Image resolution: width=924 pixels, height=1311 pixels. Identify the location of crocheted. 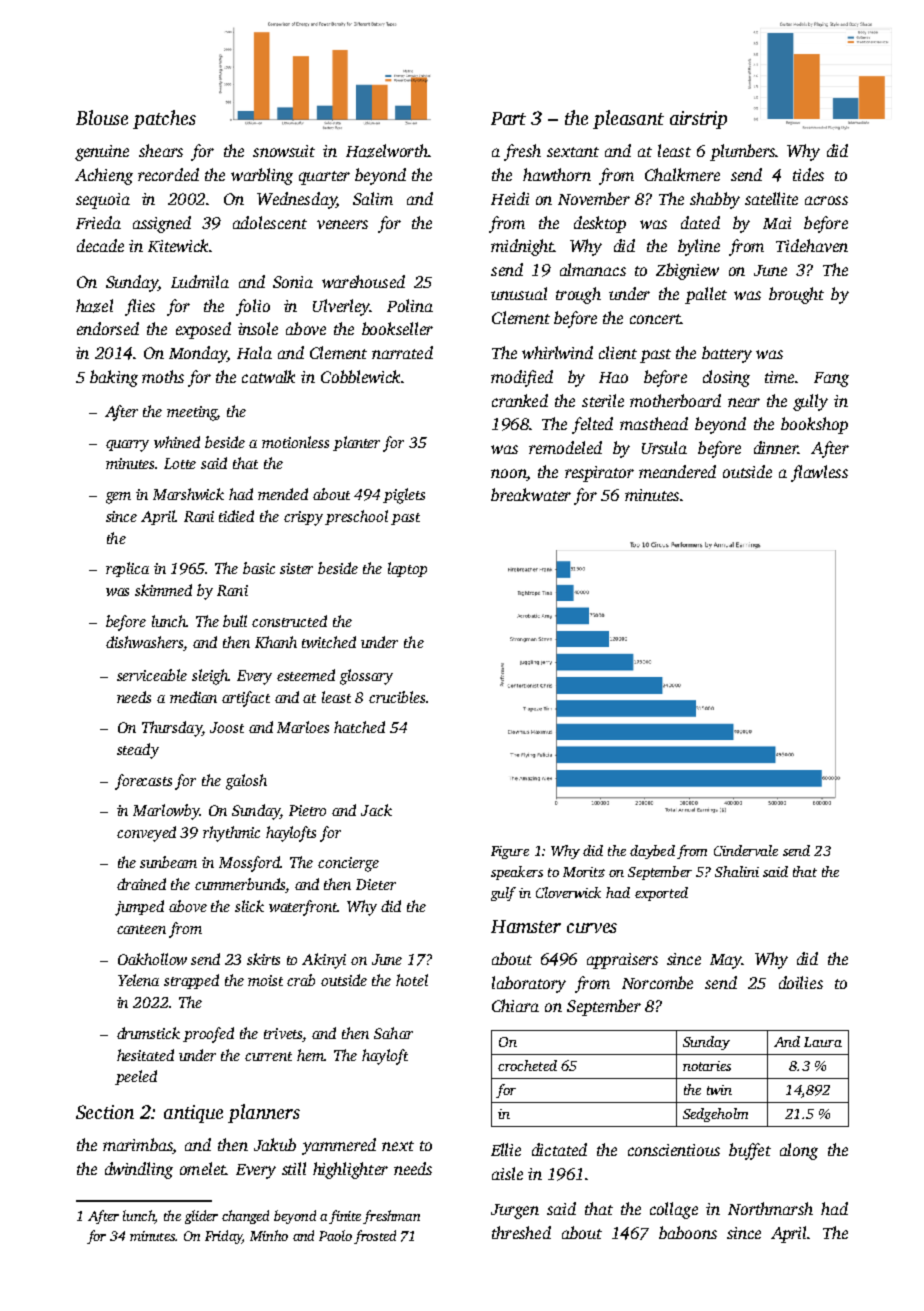
(527, 1065).
